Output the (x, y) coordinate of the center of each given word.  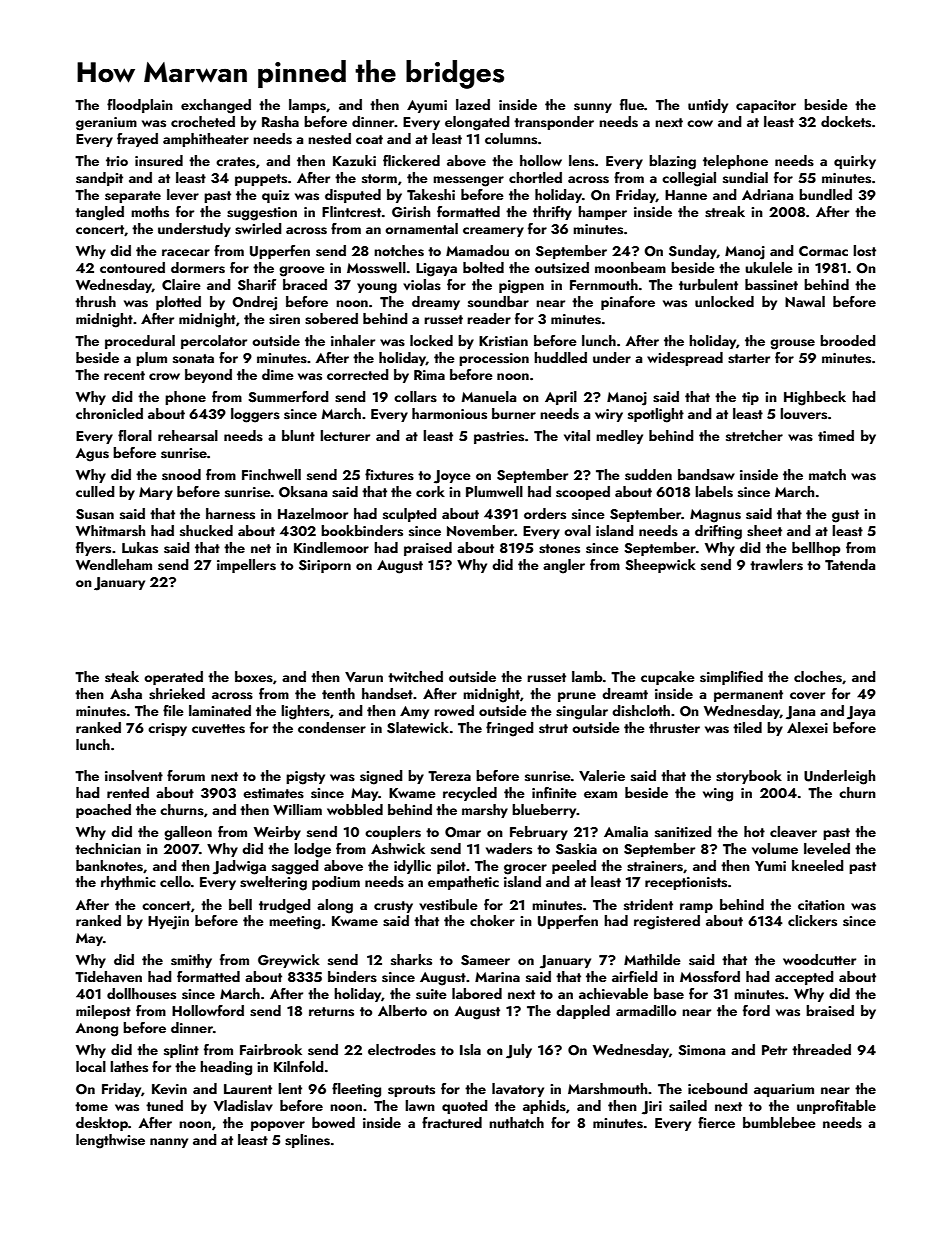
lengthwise (110, 1141)
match (827, 474)
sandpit (99, 179)
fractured (452, 1122)
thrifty (552, 213)
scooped (583, 493)
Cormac (823, 251)
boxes (254, 677)
